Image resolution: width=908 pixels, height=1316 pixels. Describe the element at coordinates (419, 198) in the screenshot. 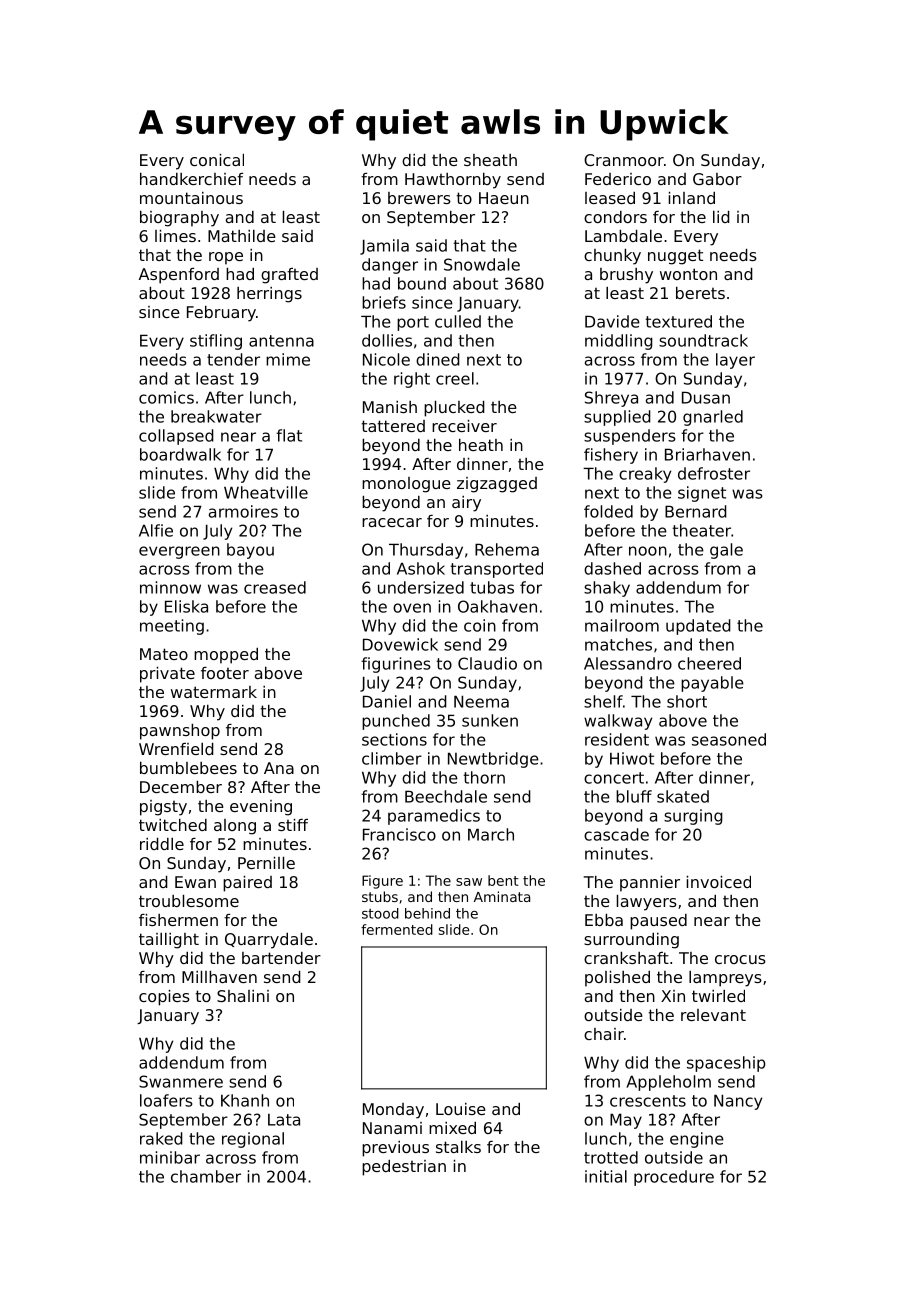

I see `brewers` at that location.
